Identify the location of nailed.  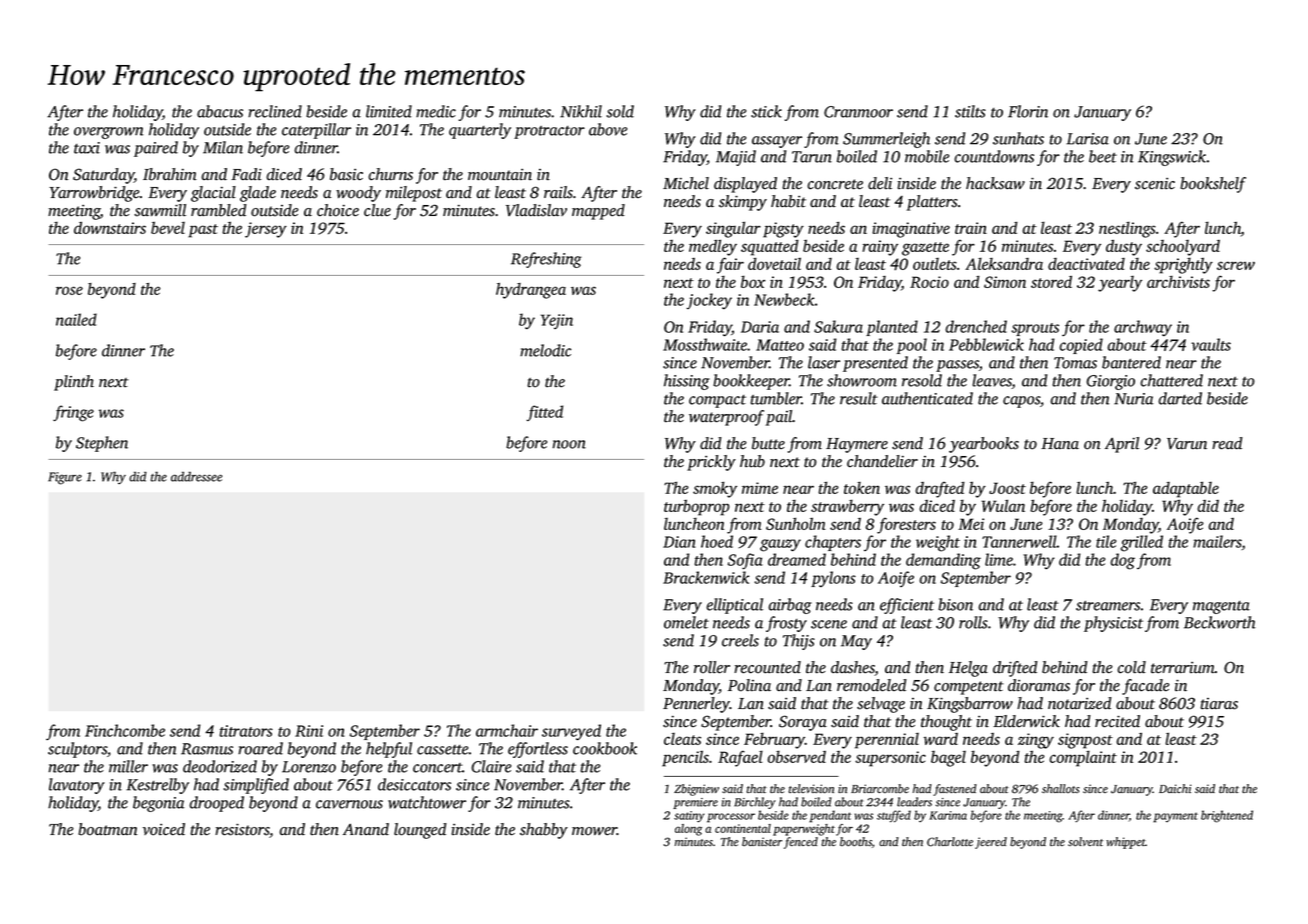
(76, 319).
